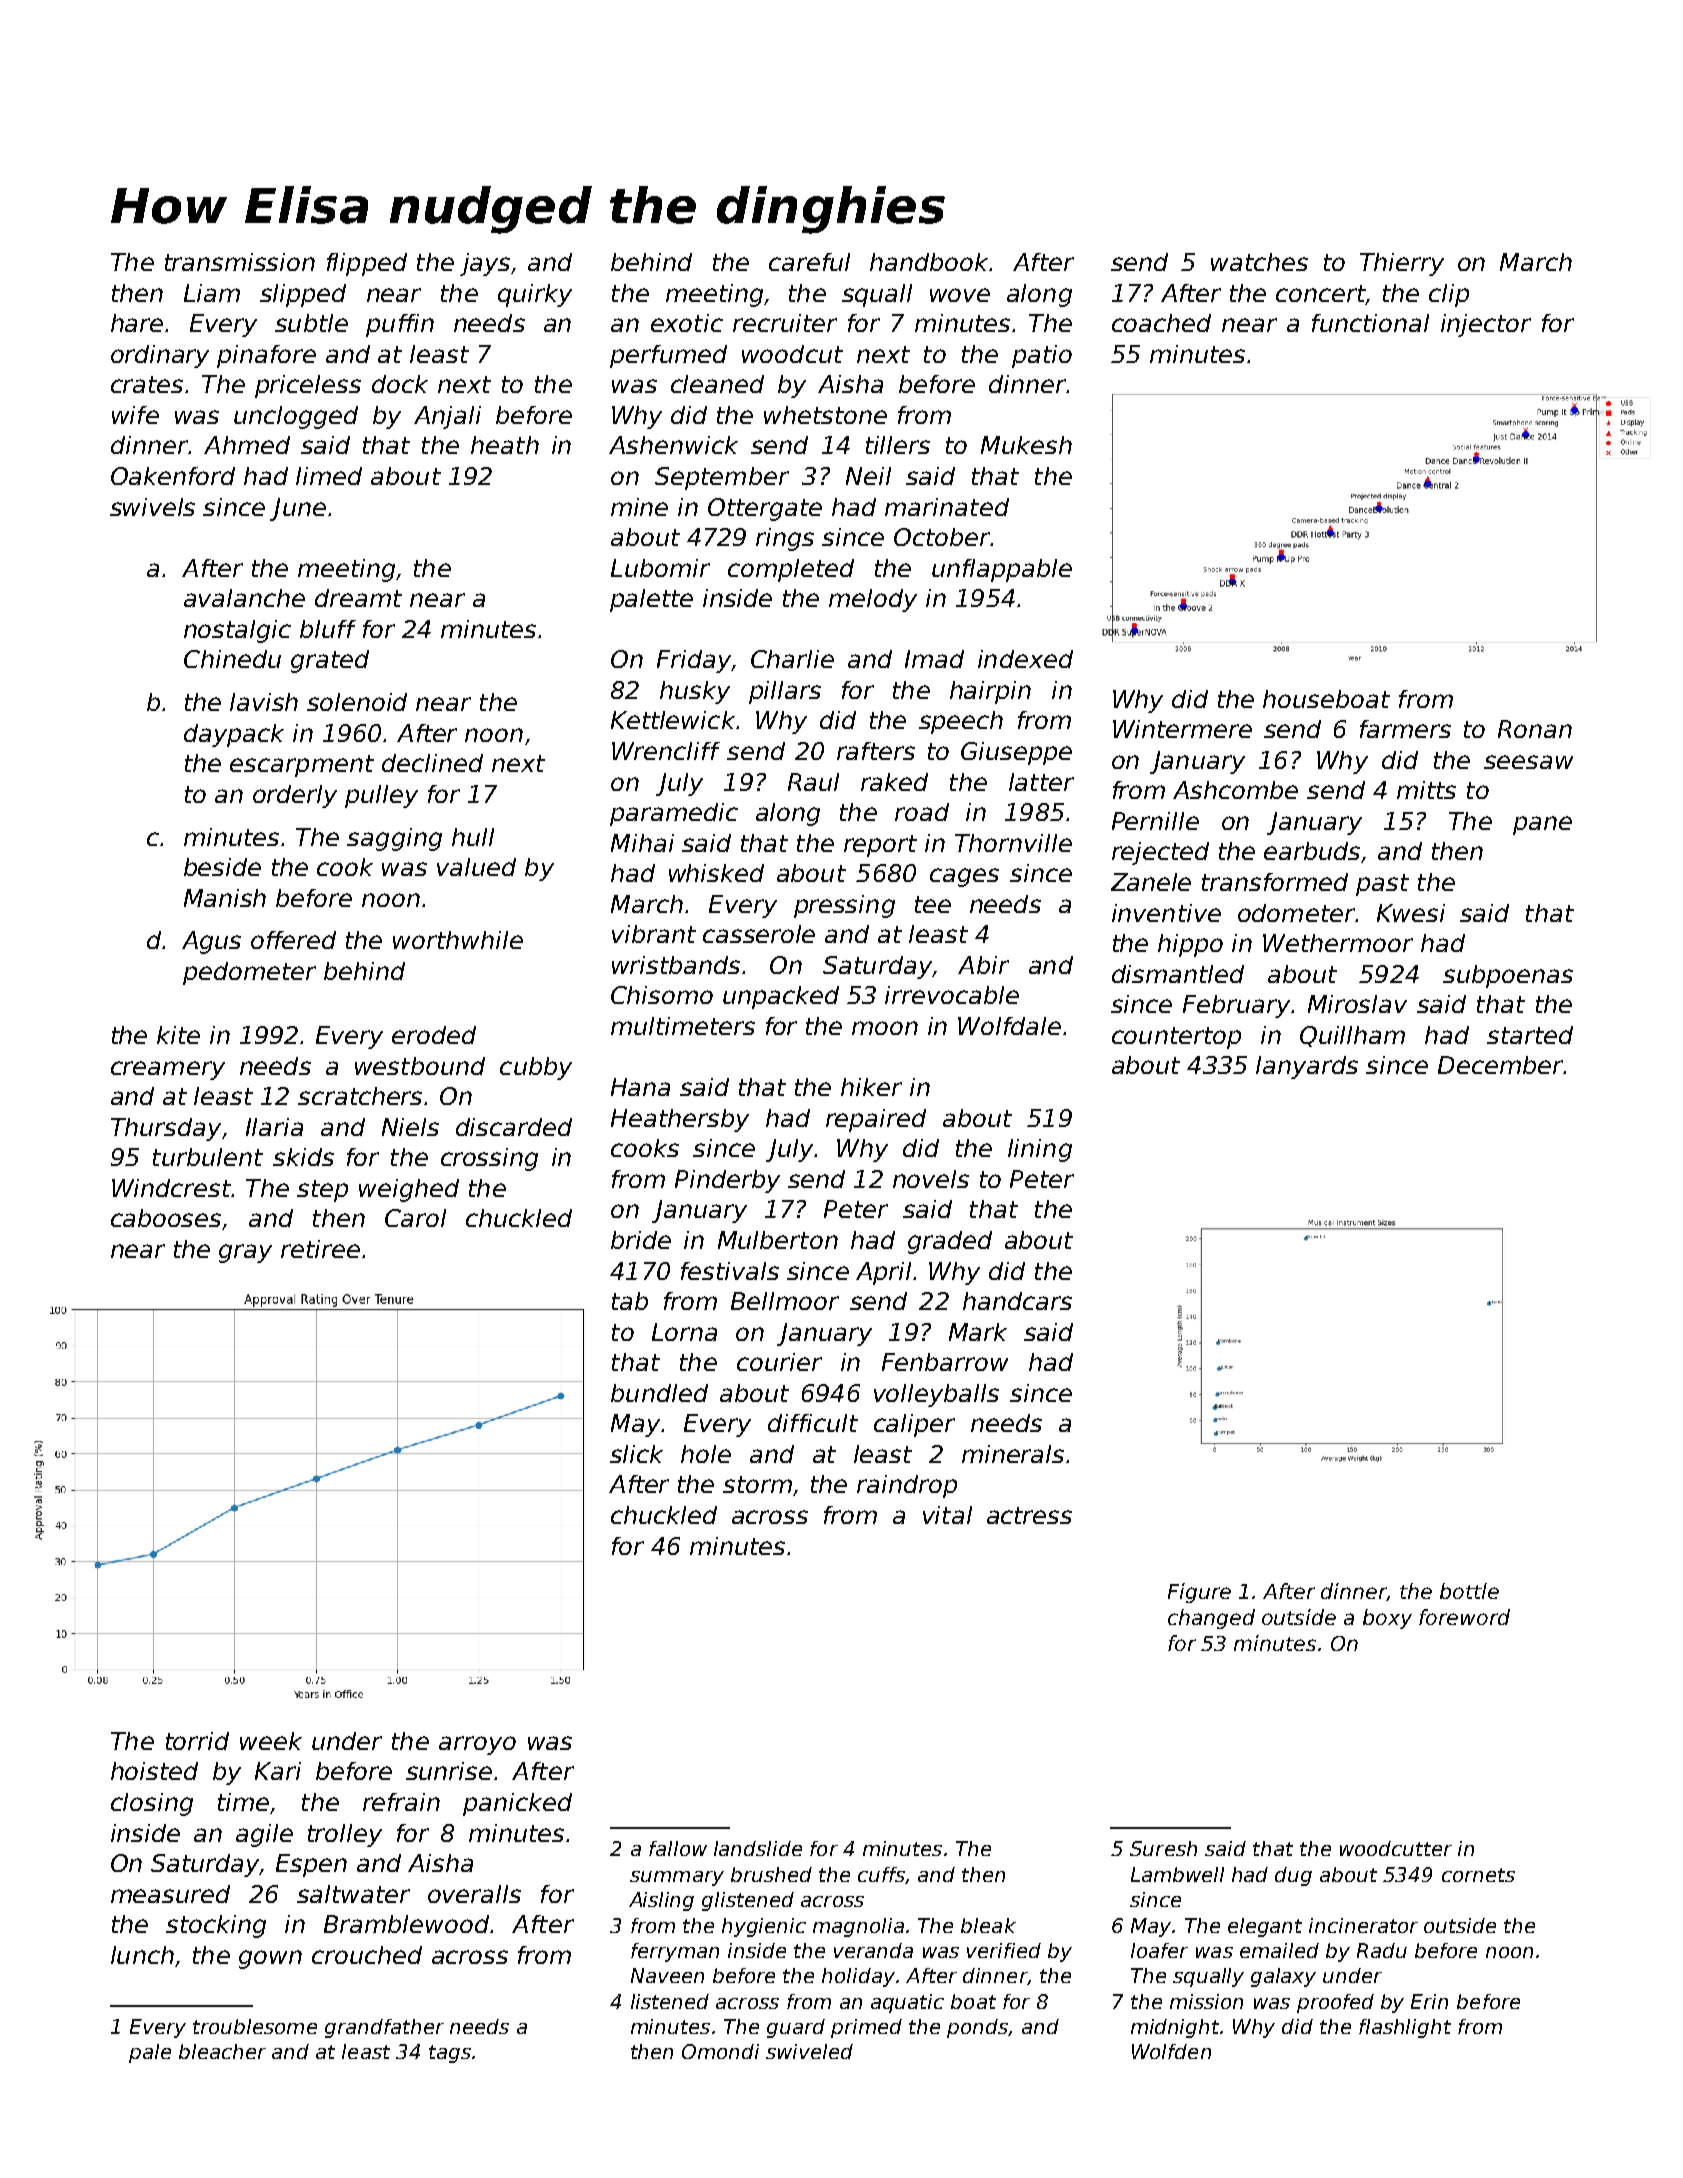 The width and height of the screenshot is (1683, 2178). Describe the element at coordinates (178, 1035) in the screenshot. I see `kite` at that location.
